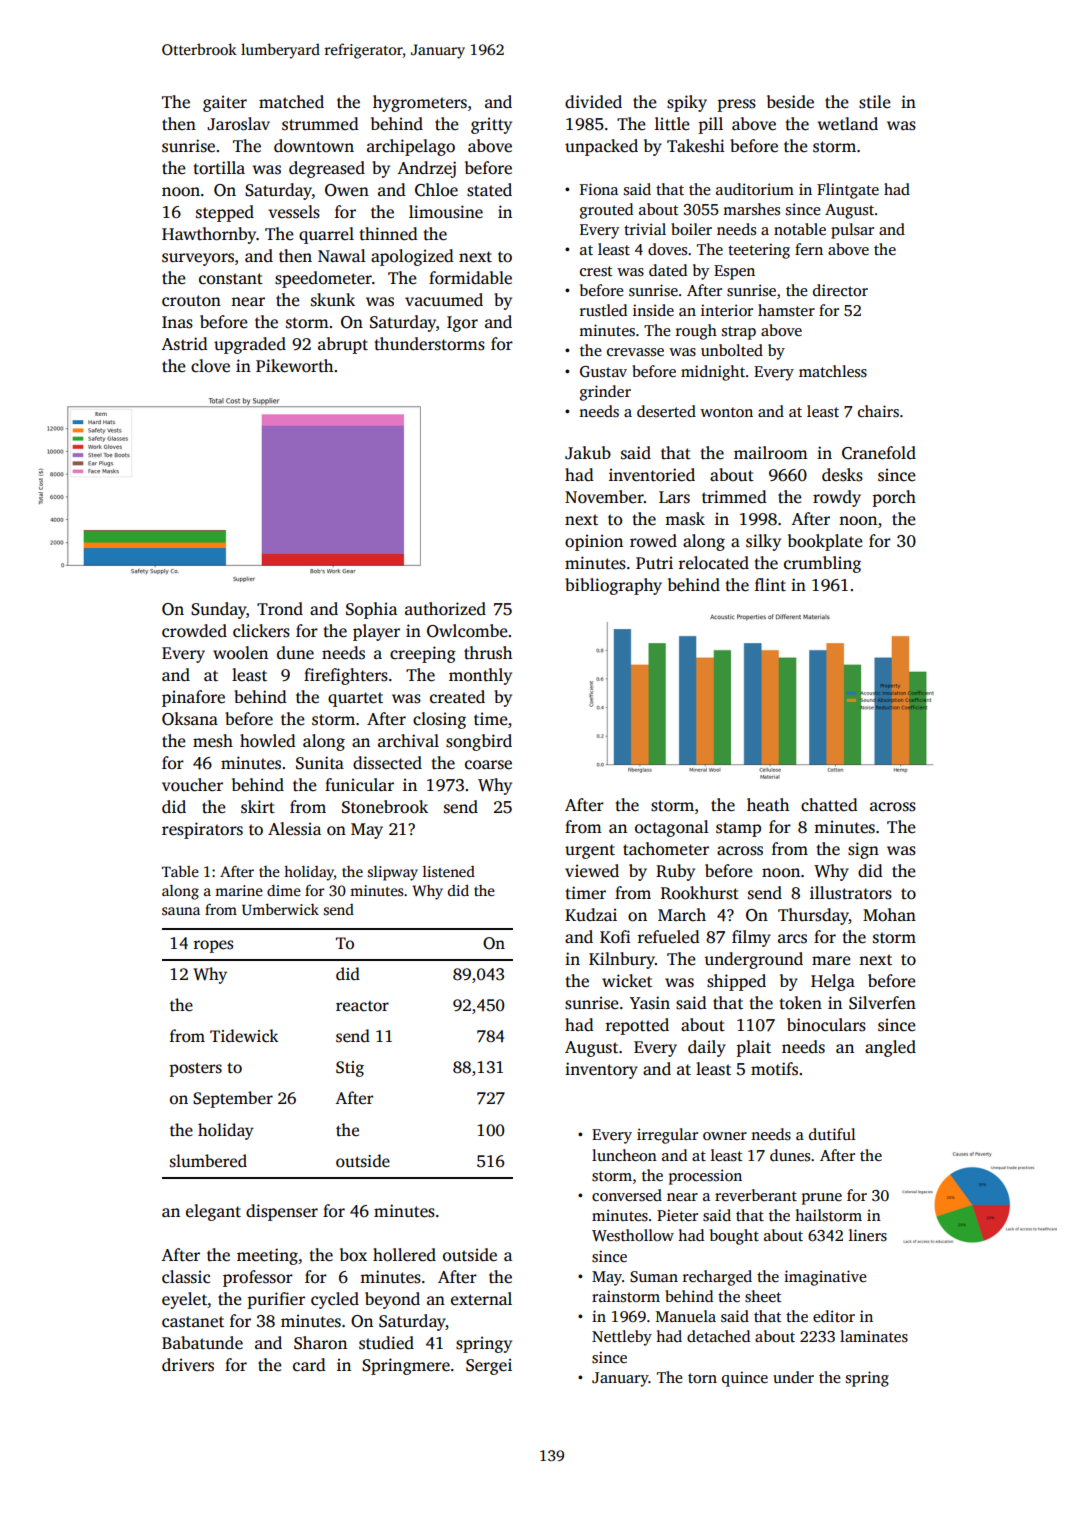 The image size is (1078, 1531). I want to click on pinafore, so click(193, 698).
